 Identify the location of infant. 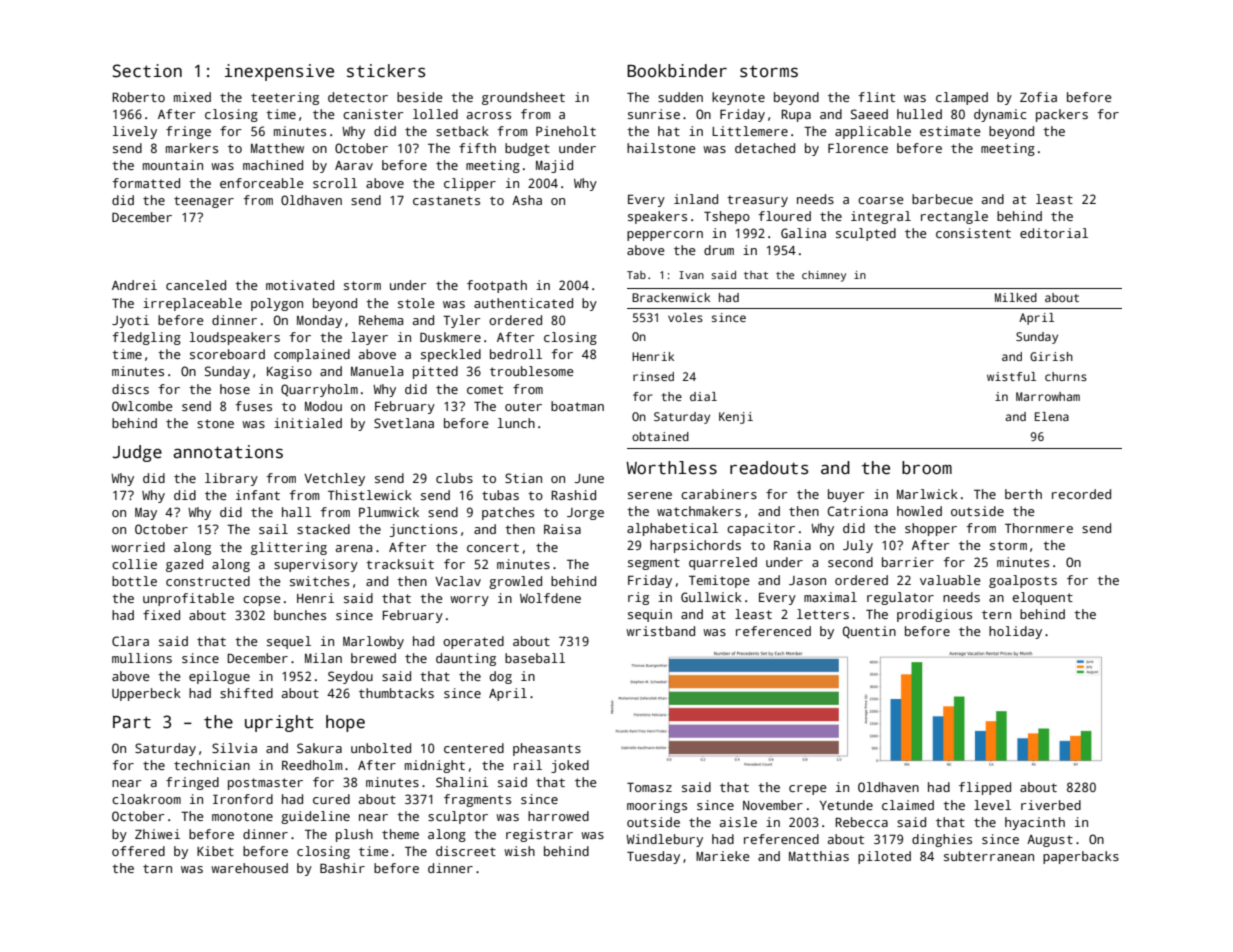
(258, 495).
